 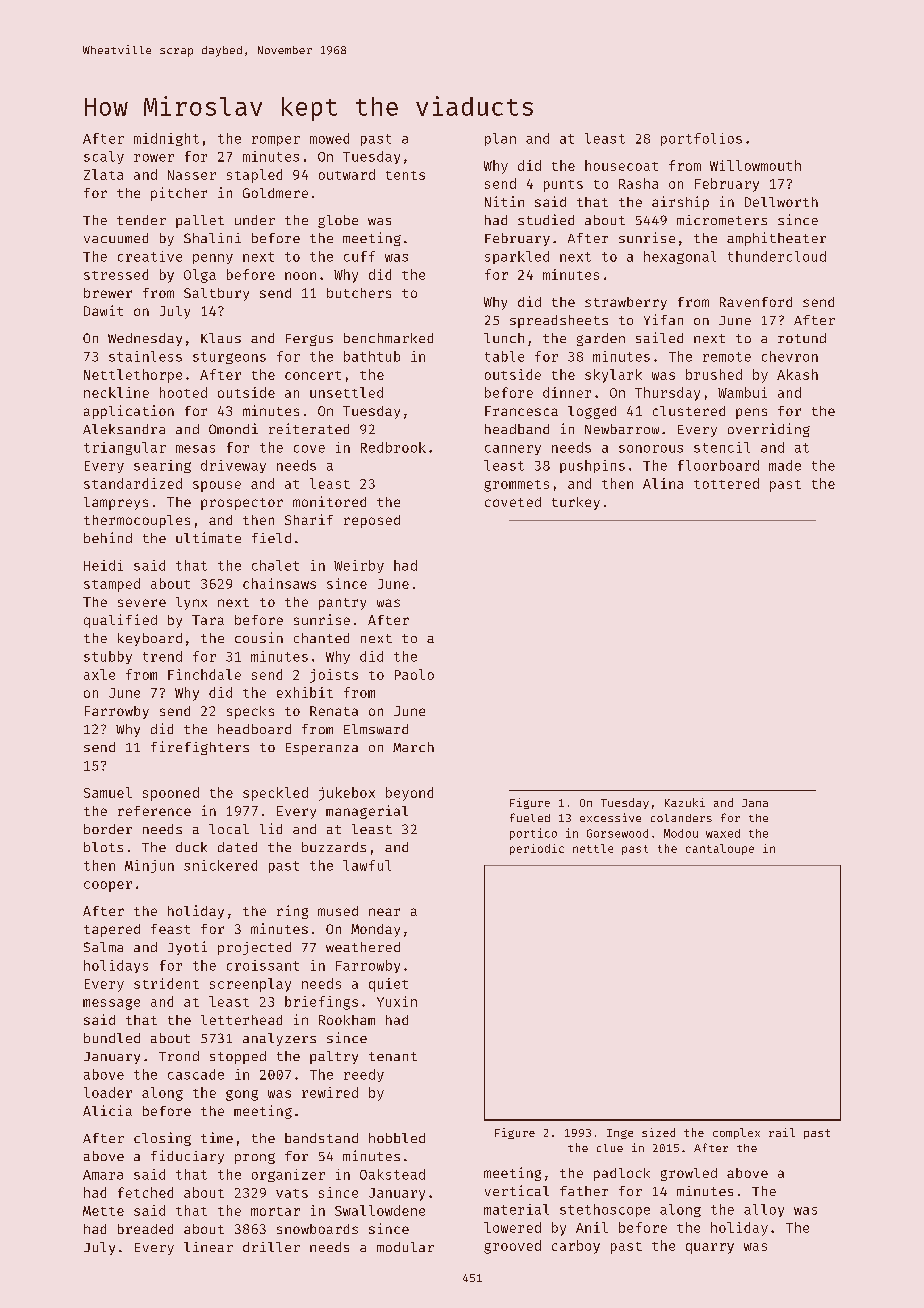 I want to click on driller, so click(x=271, y=1247).
